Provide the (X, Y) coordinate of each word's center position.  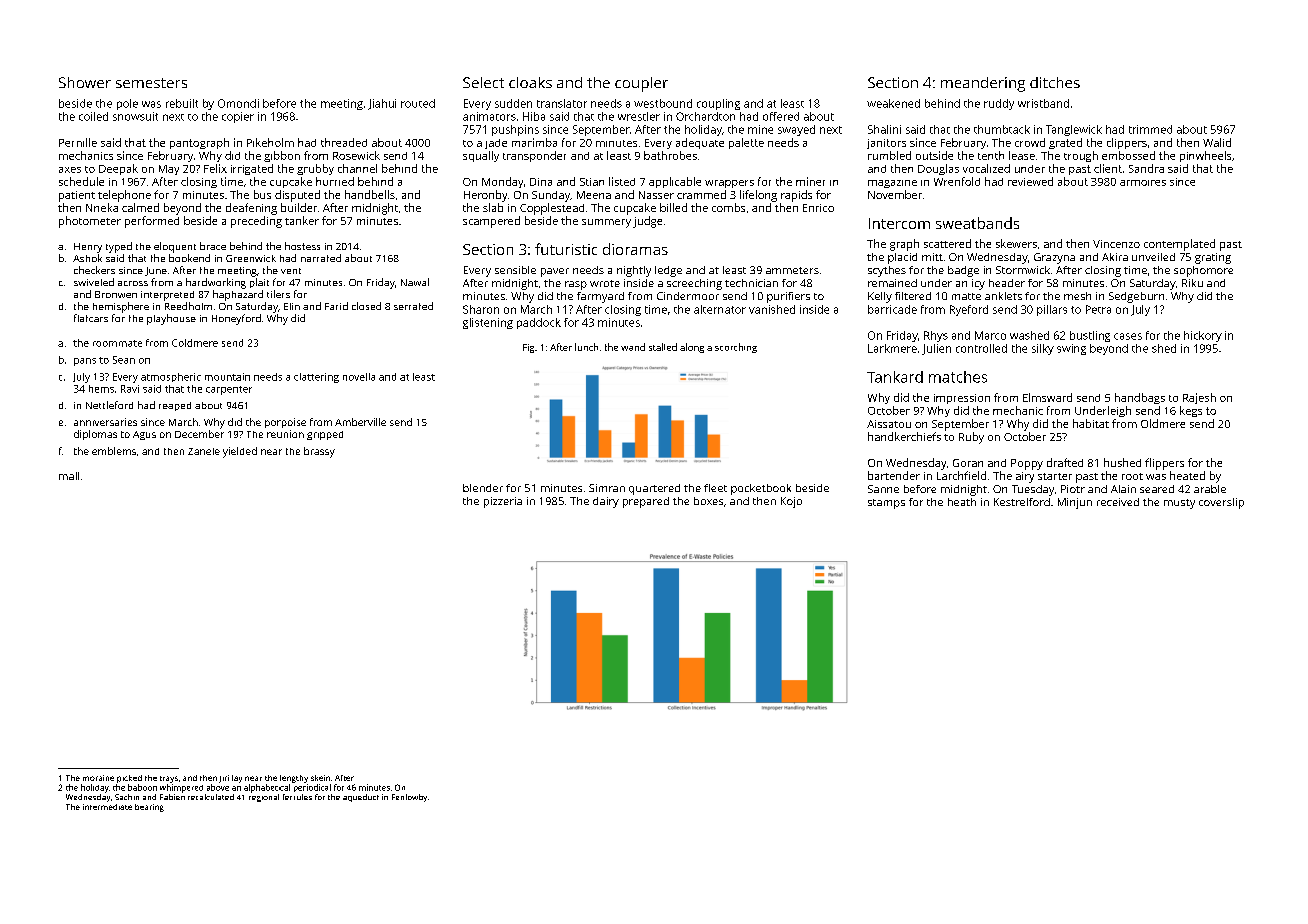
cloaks (530, 82)
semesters (151, 83)
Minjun (1075, 503)
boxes (708, 501)
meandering (983, 84)
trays (169, 779)
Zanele (204, 451)
